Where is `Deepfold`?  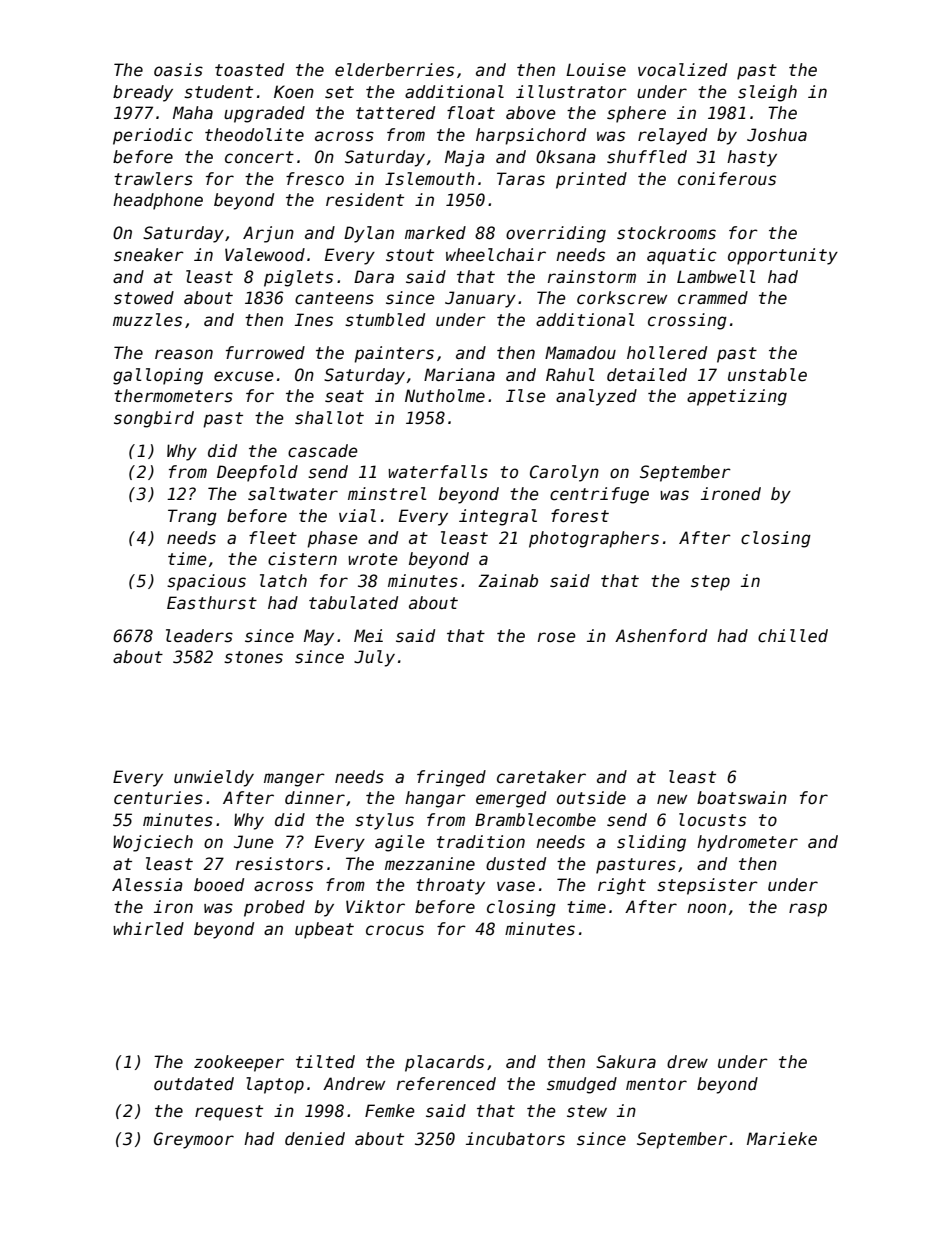 Deepfold is located at coordinates (257, 473).
